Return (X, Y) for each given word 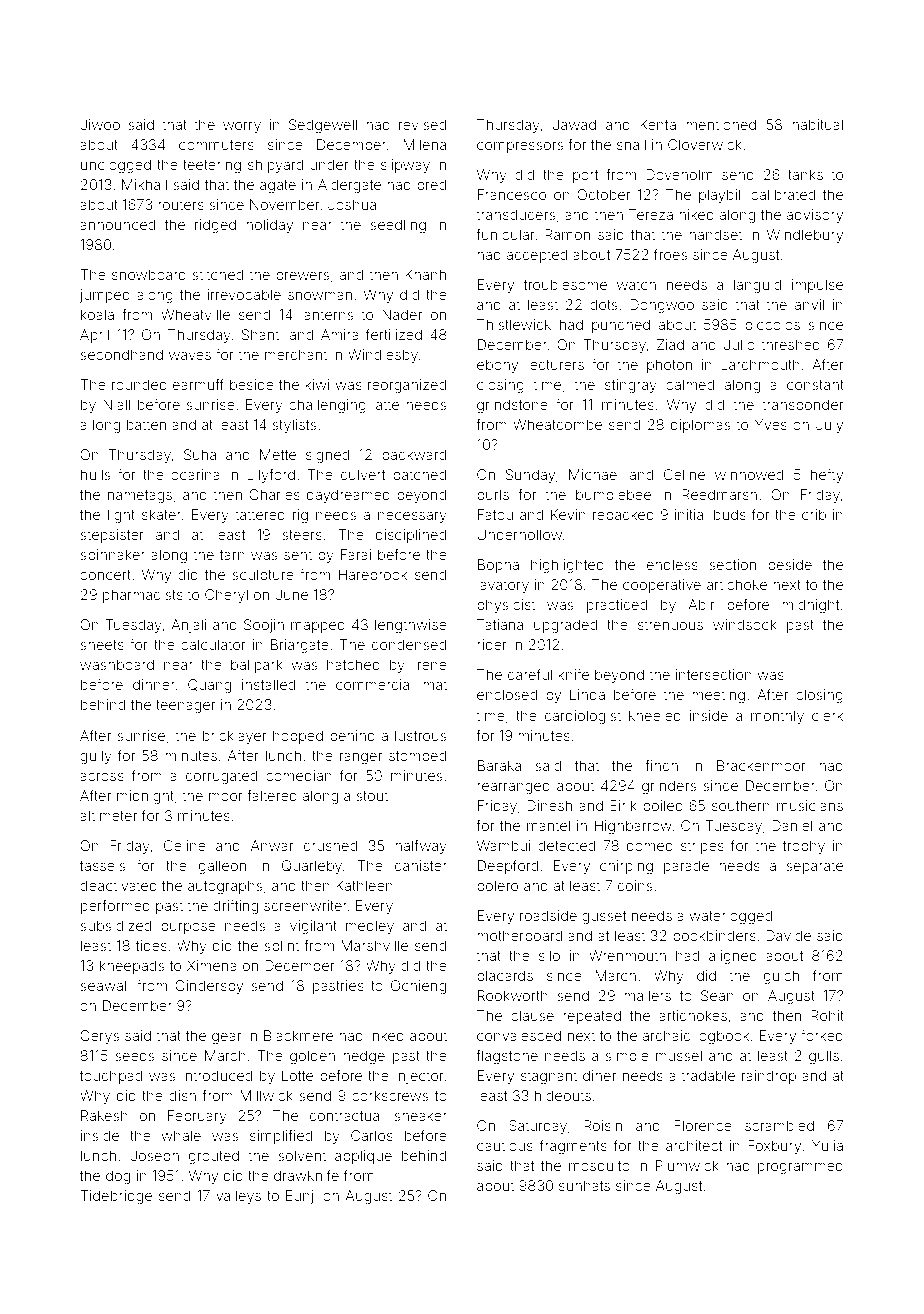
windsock (745, 624)
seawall (105, 985)
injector (419, 1077)
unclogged (116, 166)
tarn (232, 555)
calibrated (783, 194)
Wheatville (195, 314)
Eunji (301, 1197)
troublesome (565, 284)
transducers (516, 214)
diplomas (701, 426)
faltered (272, 795)
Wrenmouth (627, 955)
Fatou (495, 514)
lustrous (421, 735)
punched (621, 326)
